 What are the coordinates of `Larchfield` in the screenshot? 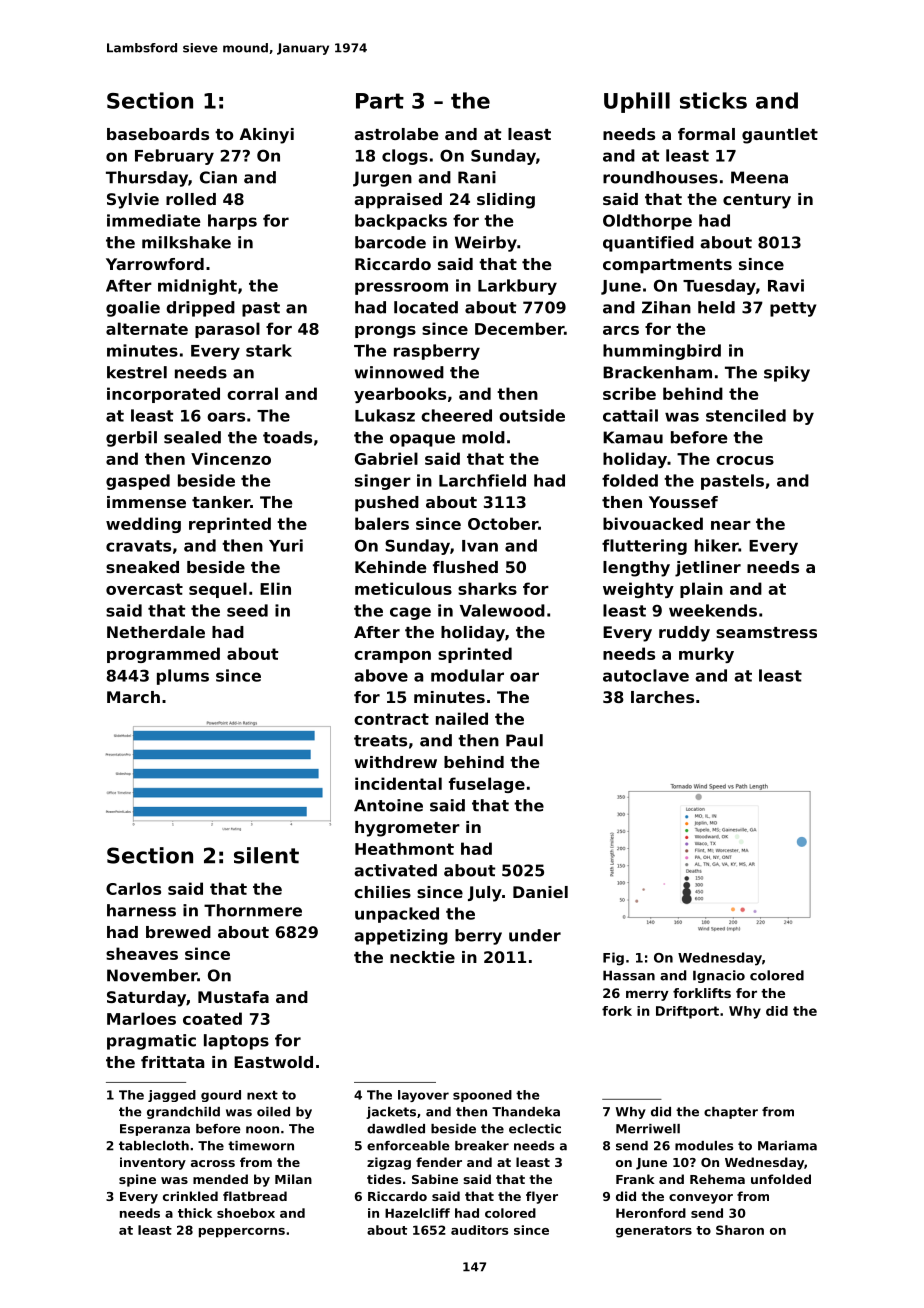 It's located at (482, 480).
